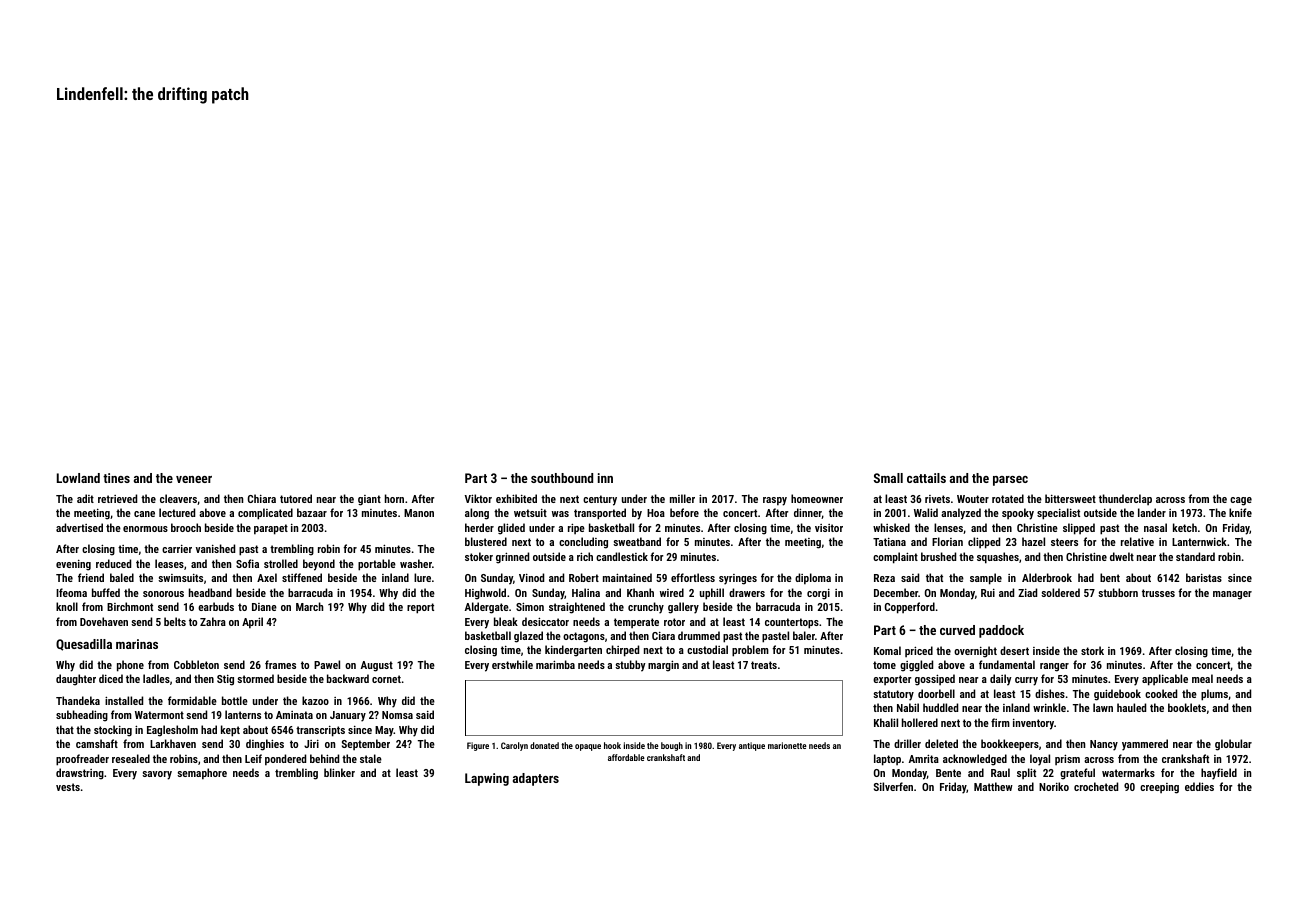 Image resolution: width=1308 pixels, height=924 pixels. What do you see at coordinates (85, 498) in the screenshot?
I see `adit` at bounding box center [85, 498].
